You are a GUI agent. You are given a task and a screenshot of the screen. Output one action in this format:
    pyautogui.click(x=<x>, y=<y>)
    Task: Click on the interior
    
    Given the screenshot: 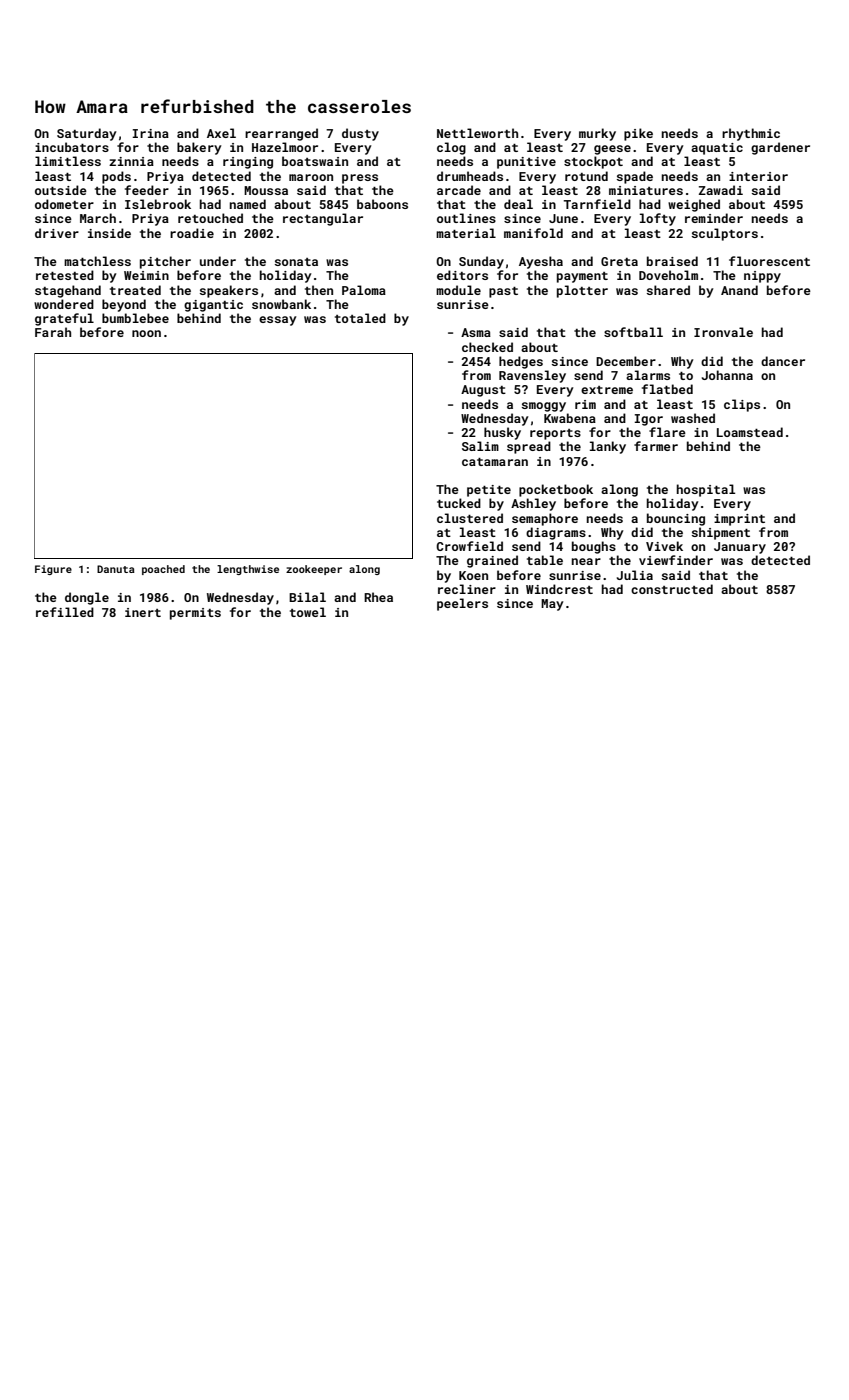 What is the action you would take?
    pyautogui.click(x=758, y=176)
